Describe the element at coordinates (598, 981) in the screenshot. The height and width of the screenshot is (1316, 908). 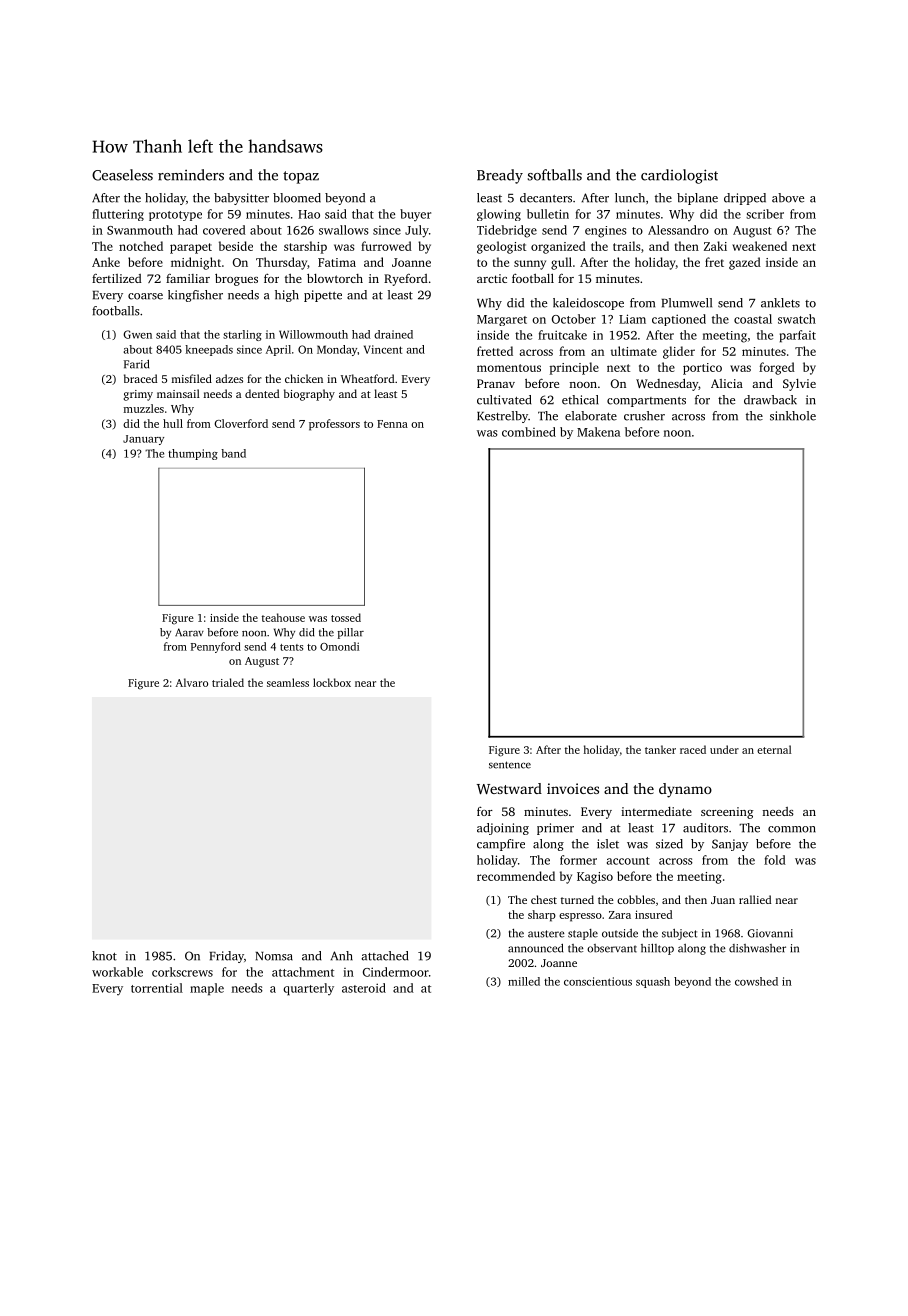
I see `conscientious` at that location.
